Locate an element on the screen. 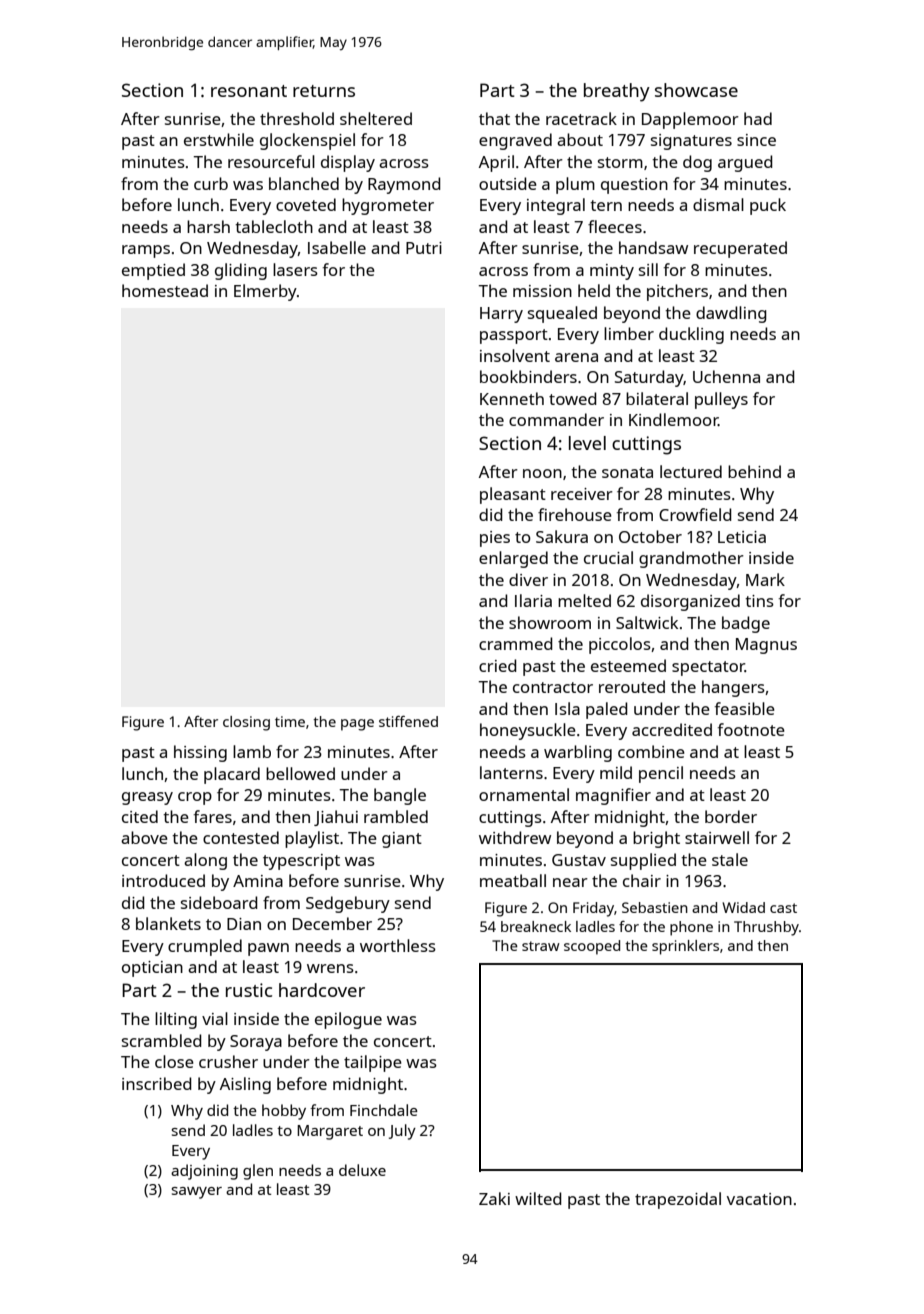  lectured is located at coordinates (691, 471).
